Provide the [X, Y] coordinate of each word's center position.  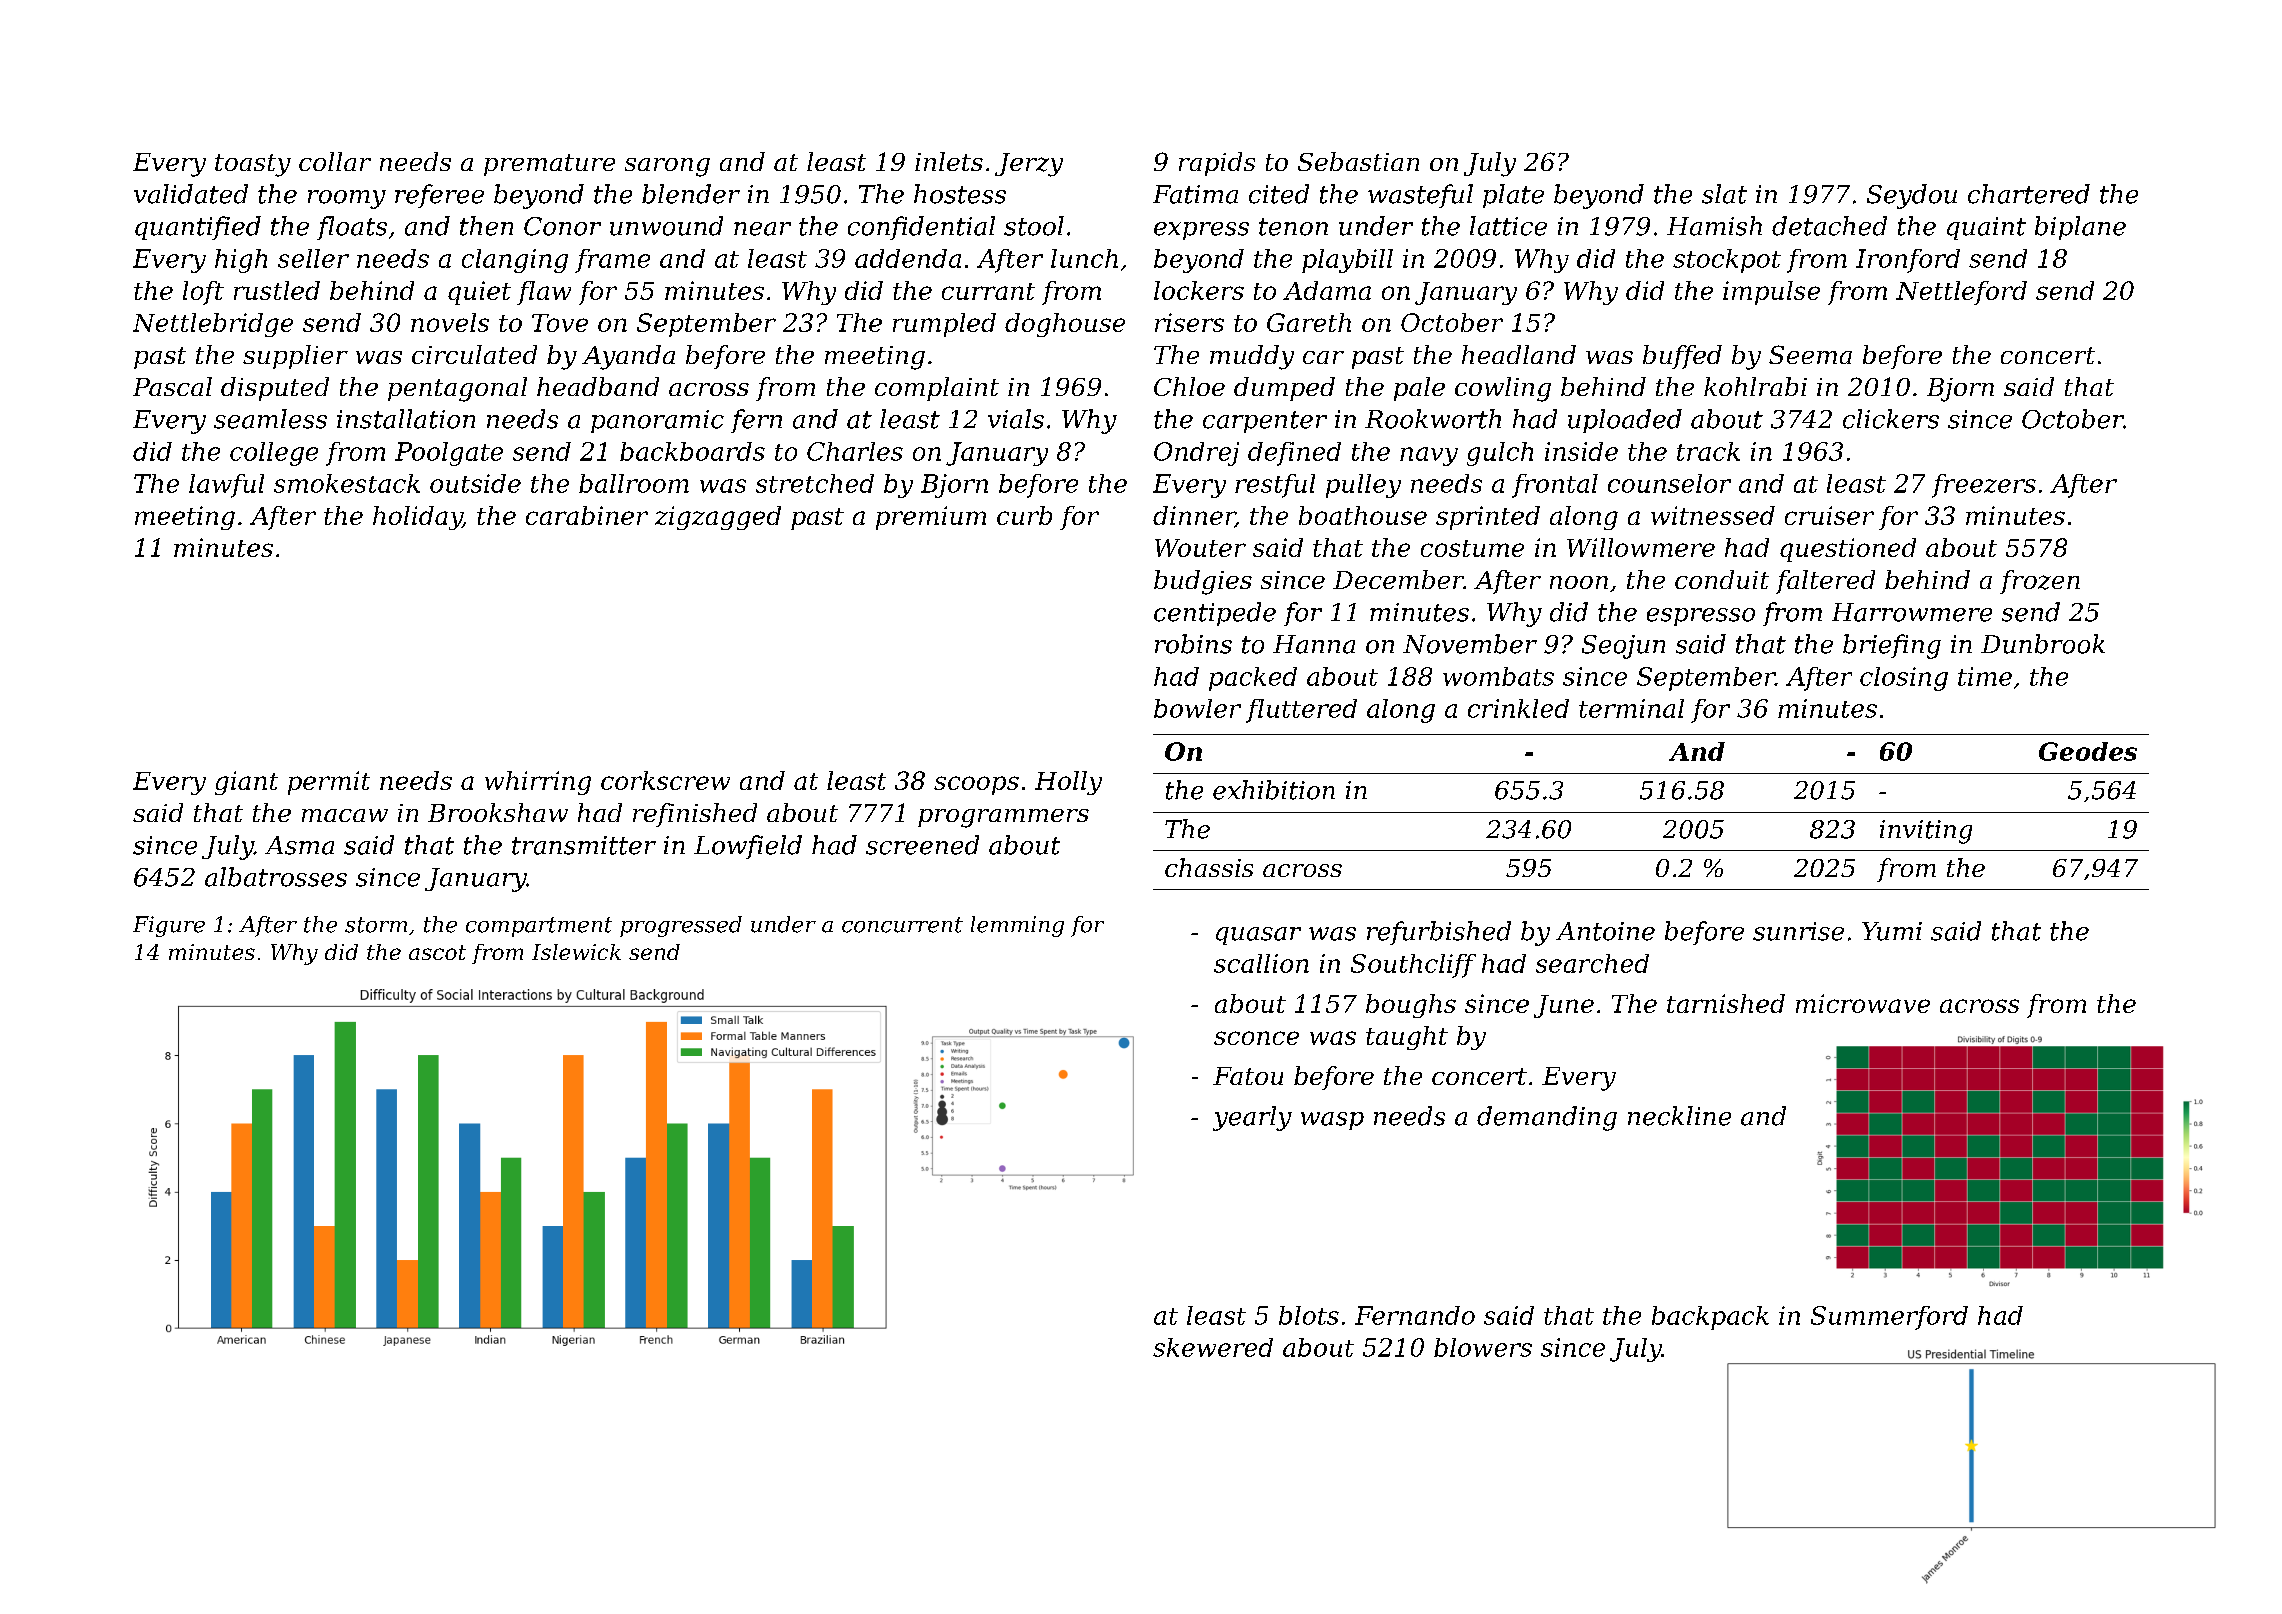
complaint [937, 389]
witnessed [1713, 515]
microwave [1863, 1003]
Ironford [1908, 261]
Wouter [1200, 548]
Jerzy [1029, 165]
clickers [1891, 419]
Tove [560, 323]
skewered [1213, 1347]
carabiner [587, 515]
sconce [1256, 1038]
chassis [1209, 867]
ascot [437, 952]
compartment [539, 927]
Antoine [1605, 931]
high [241, 261]
